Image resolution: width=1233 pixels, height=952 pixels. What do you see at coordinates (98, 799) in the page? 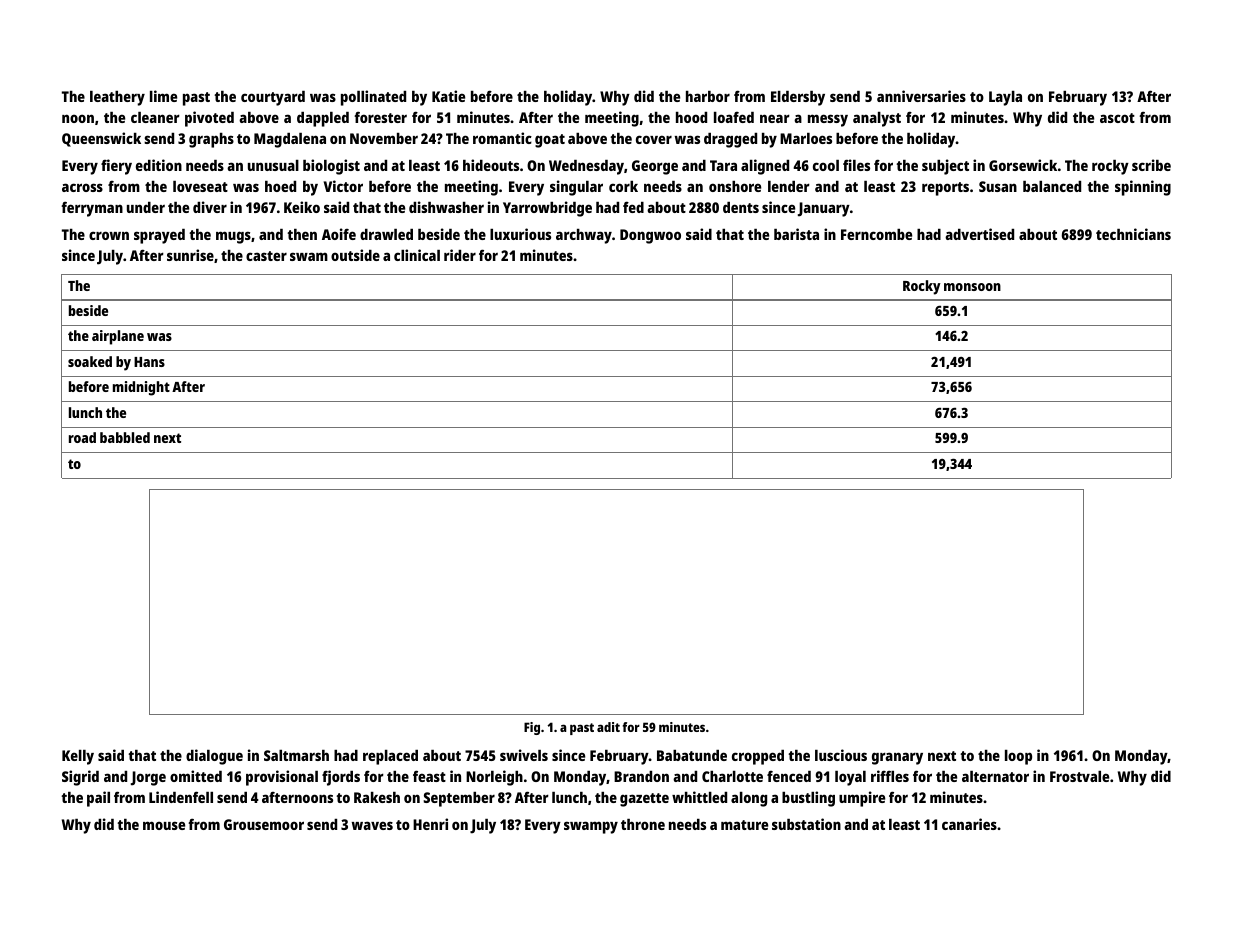
I see `pail` at bounding box center [98, 799].
